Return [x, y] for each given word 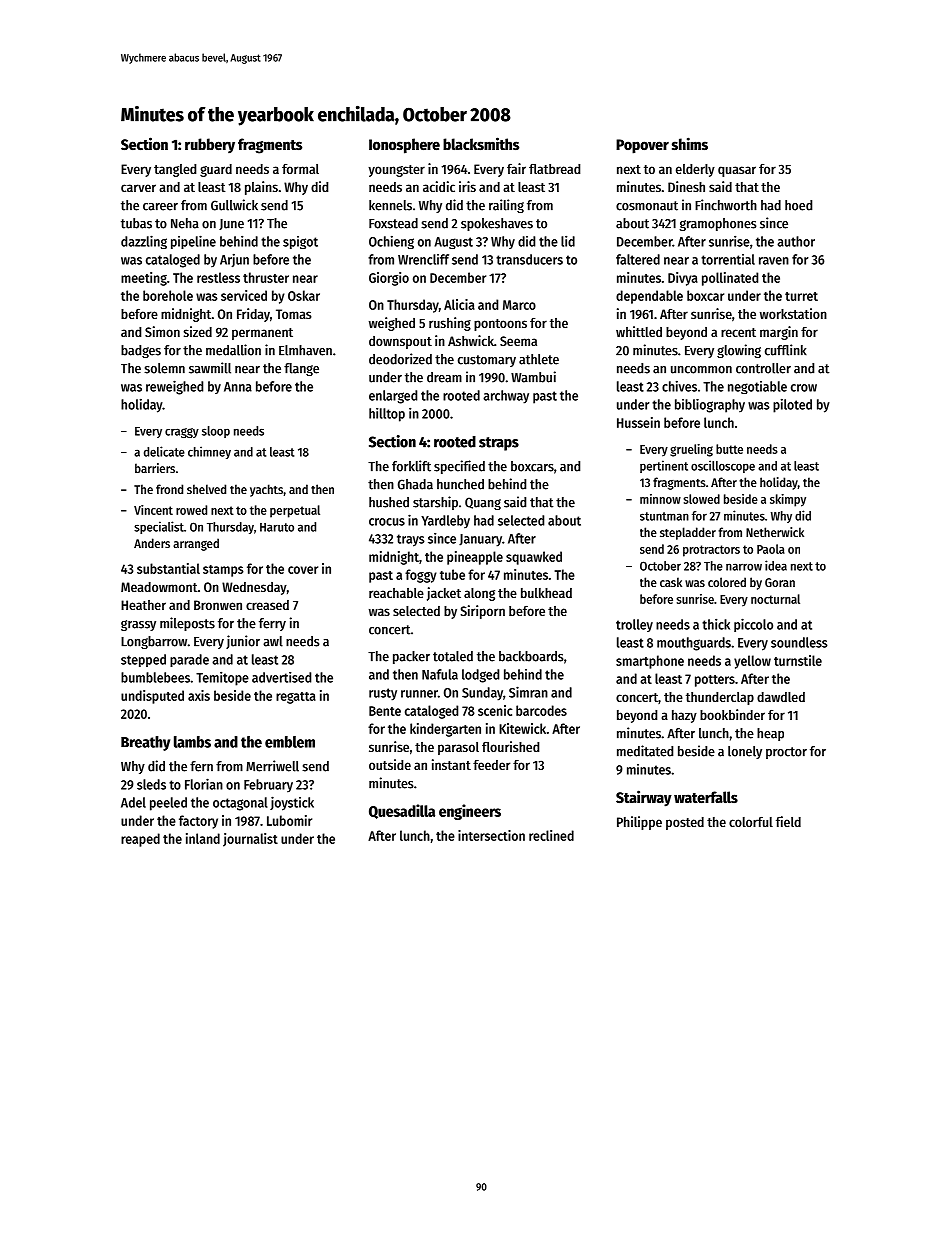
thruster [266, 277]
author [796, 241]
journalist [250, 840]
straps [499, 444]
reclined [551, 835]
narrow [744, 567]
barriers [155, 468]
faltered [638, 259]
